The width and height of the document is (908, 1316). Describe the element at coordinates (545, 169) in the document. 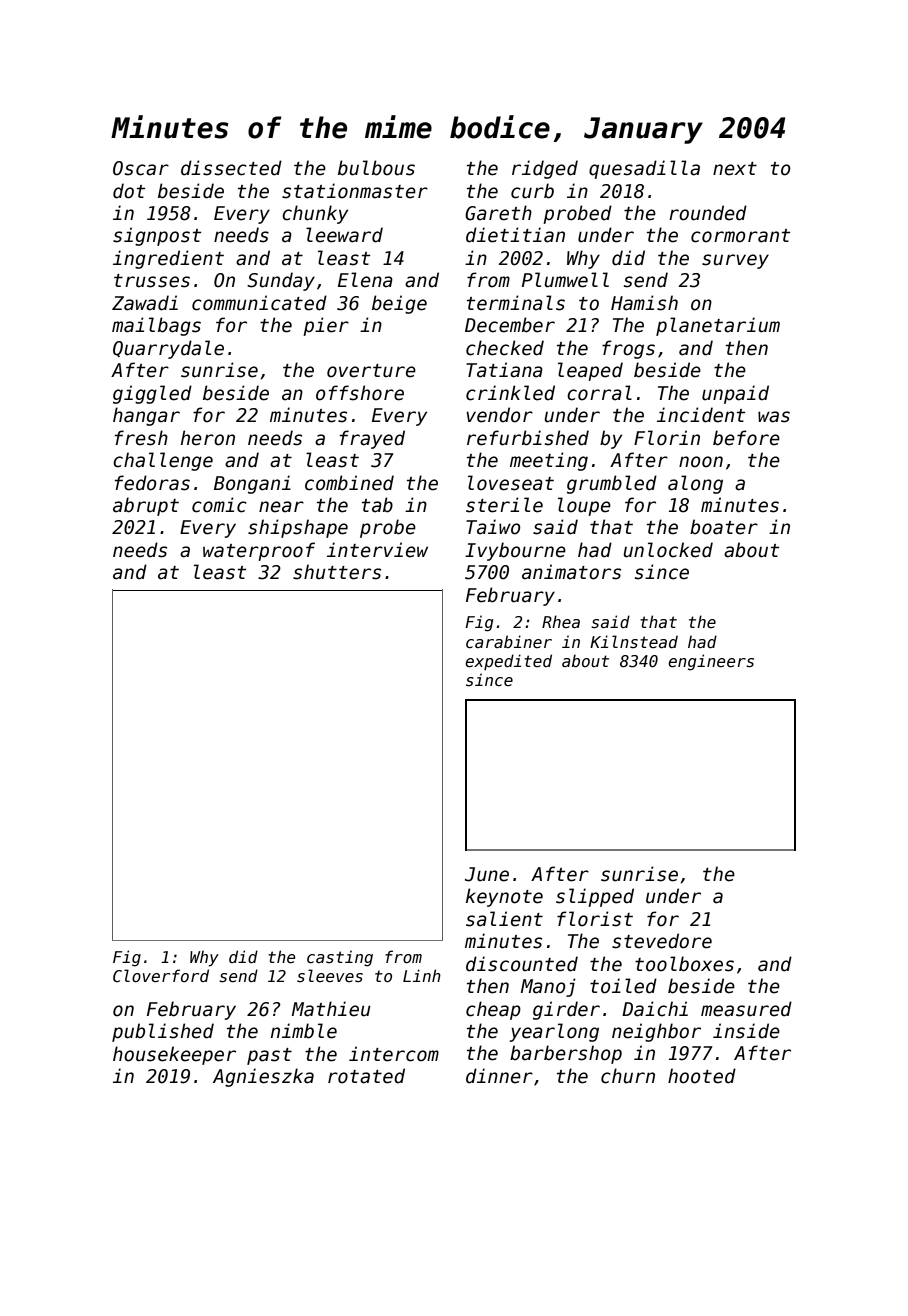

I see `ridged` at that location.
